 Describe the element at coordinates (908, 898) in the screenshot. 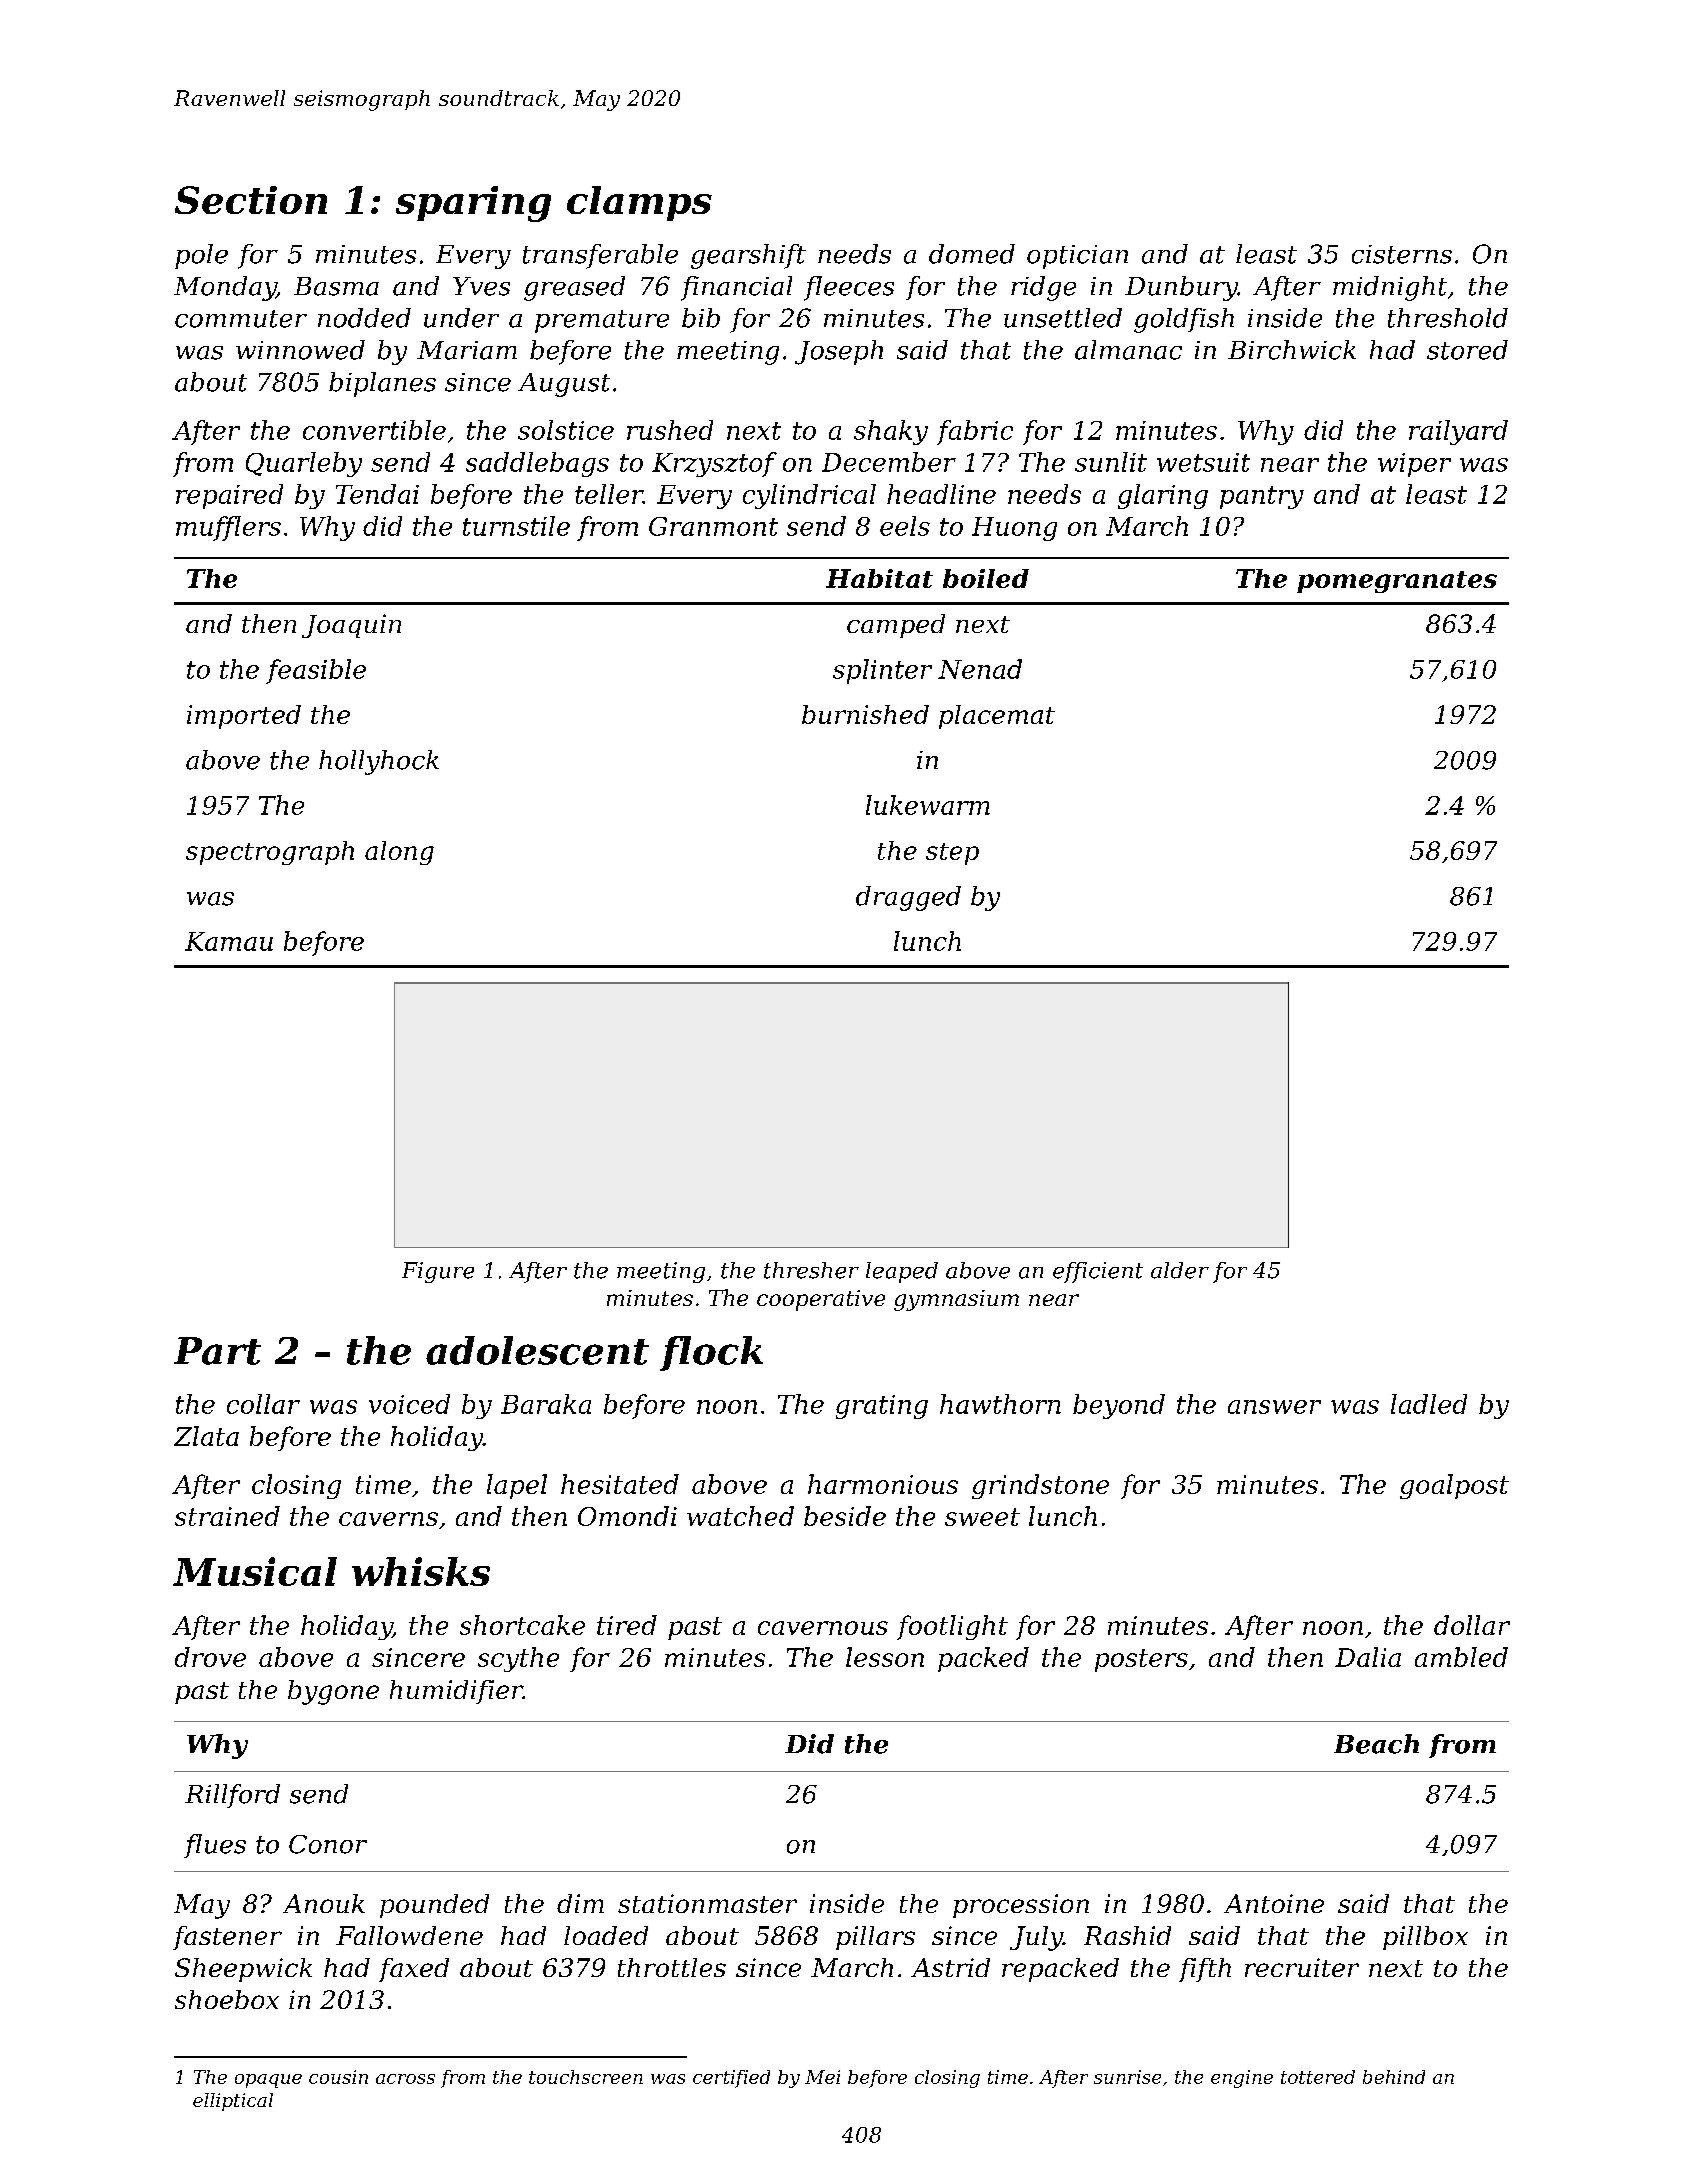

I see `dragged` at that location.
